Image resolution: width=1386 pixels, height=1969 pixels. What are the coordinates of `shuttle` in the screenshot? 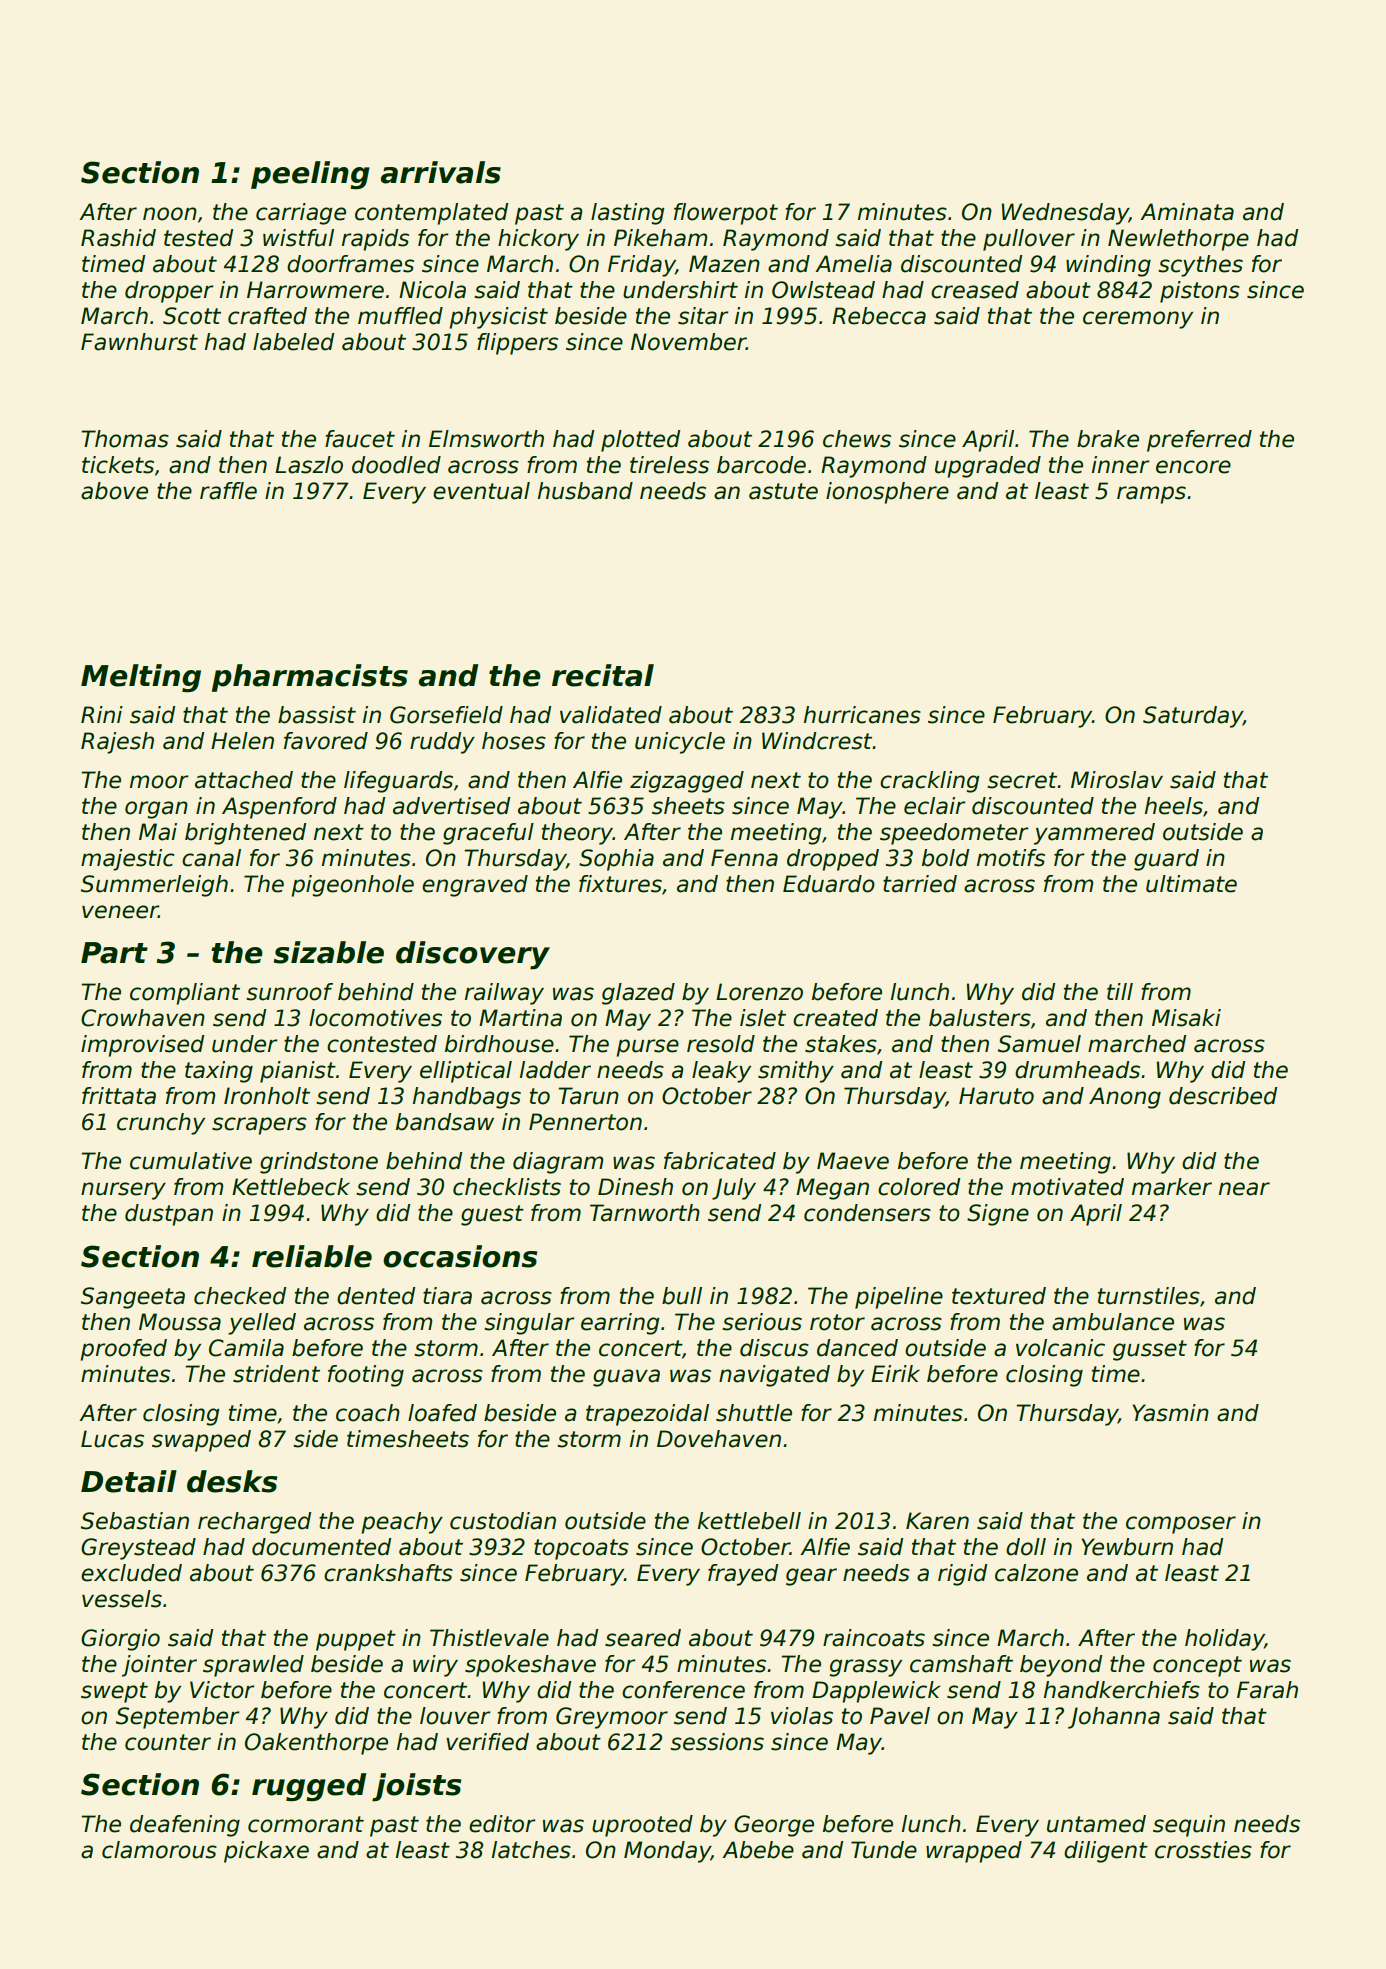 It's located at (754, 1413).
